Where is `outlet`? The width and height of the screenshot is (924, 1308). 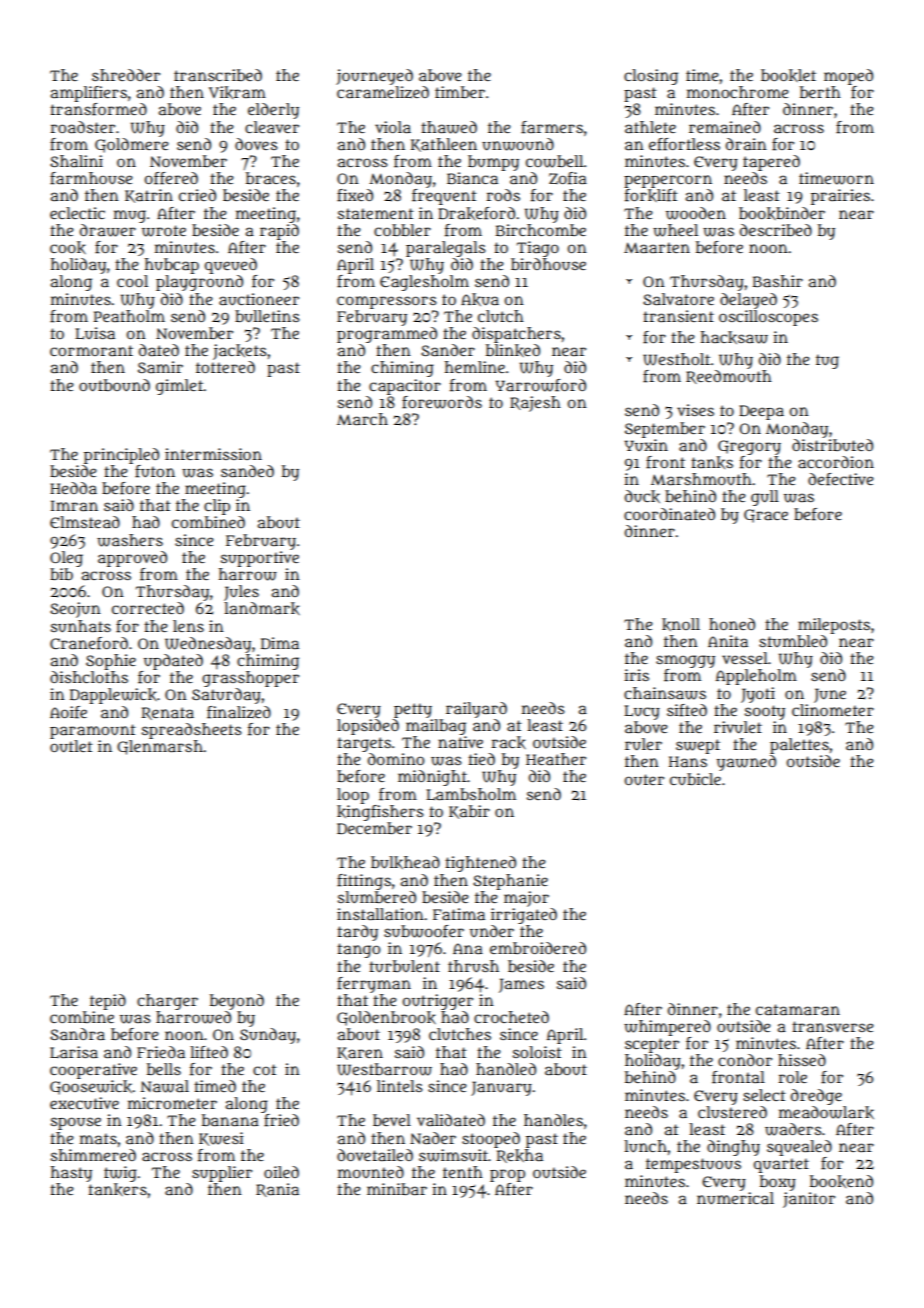 outlet is located at coordinates (71, 746).
